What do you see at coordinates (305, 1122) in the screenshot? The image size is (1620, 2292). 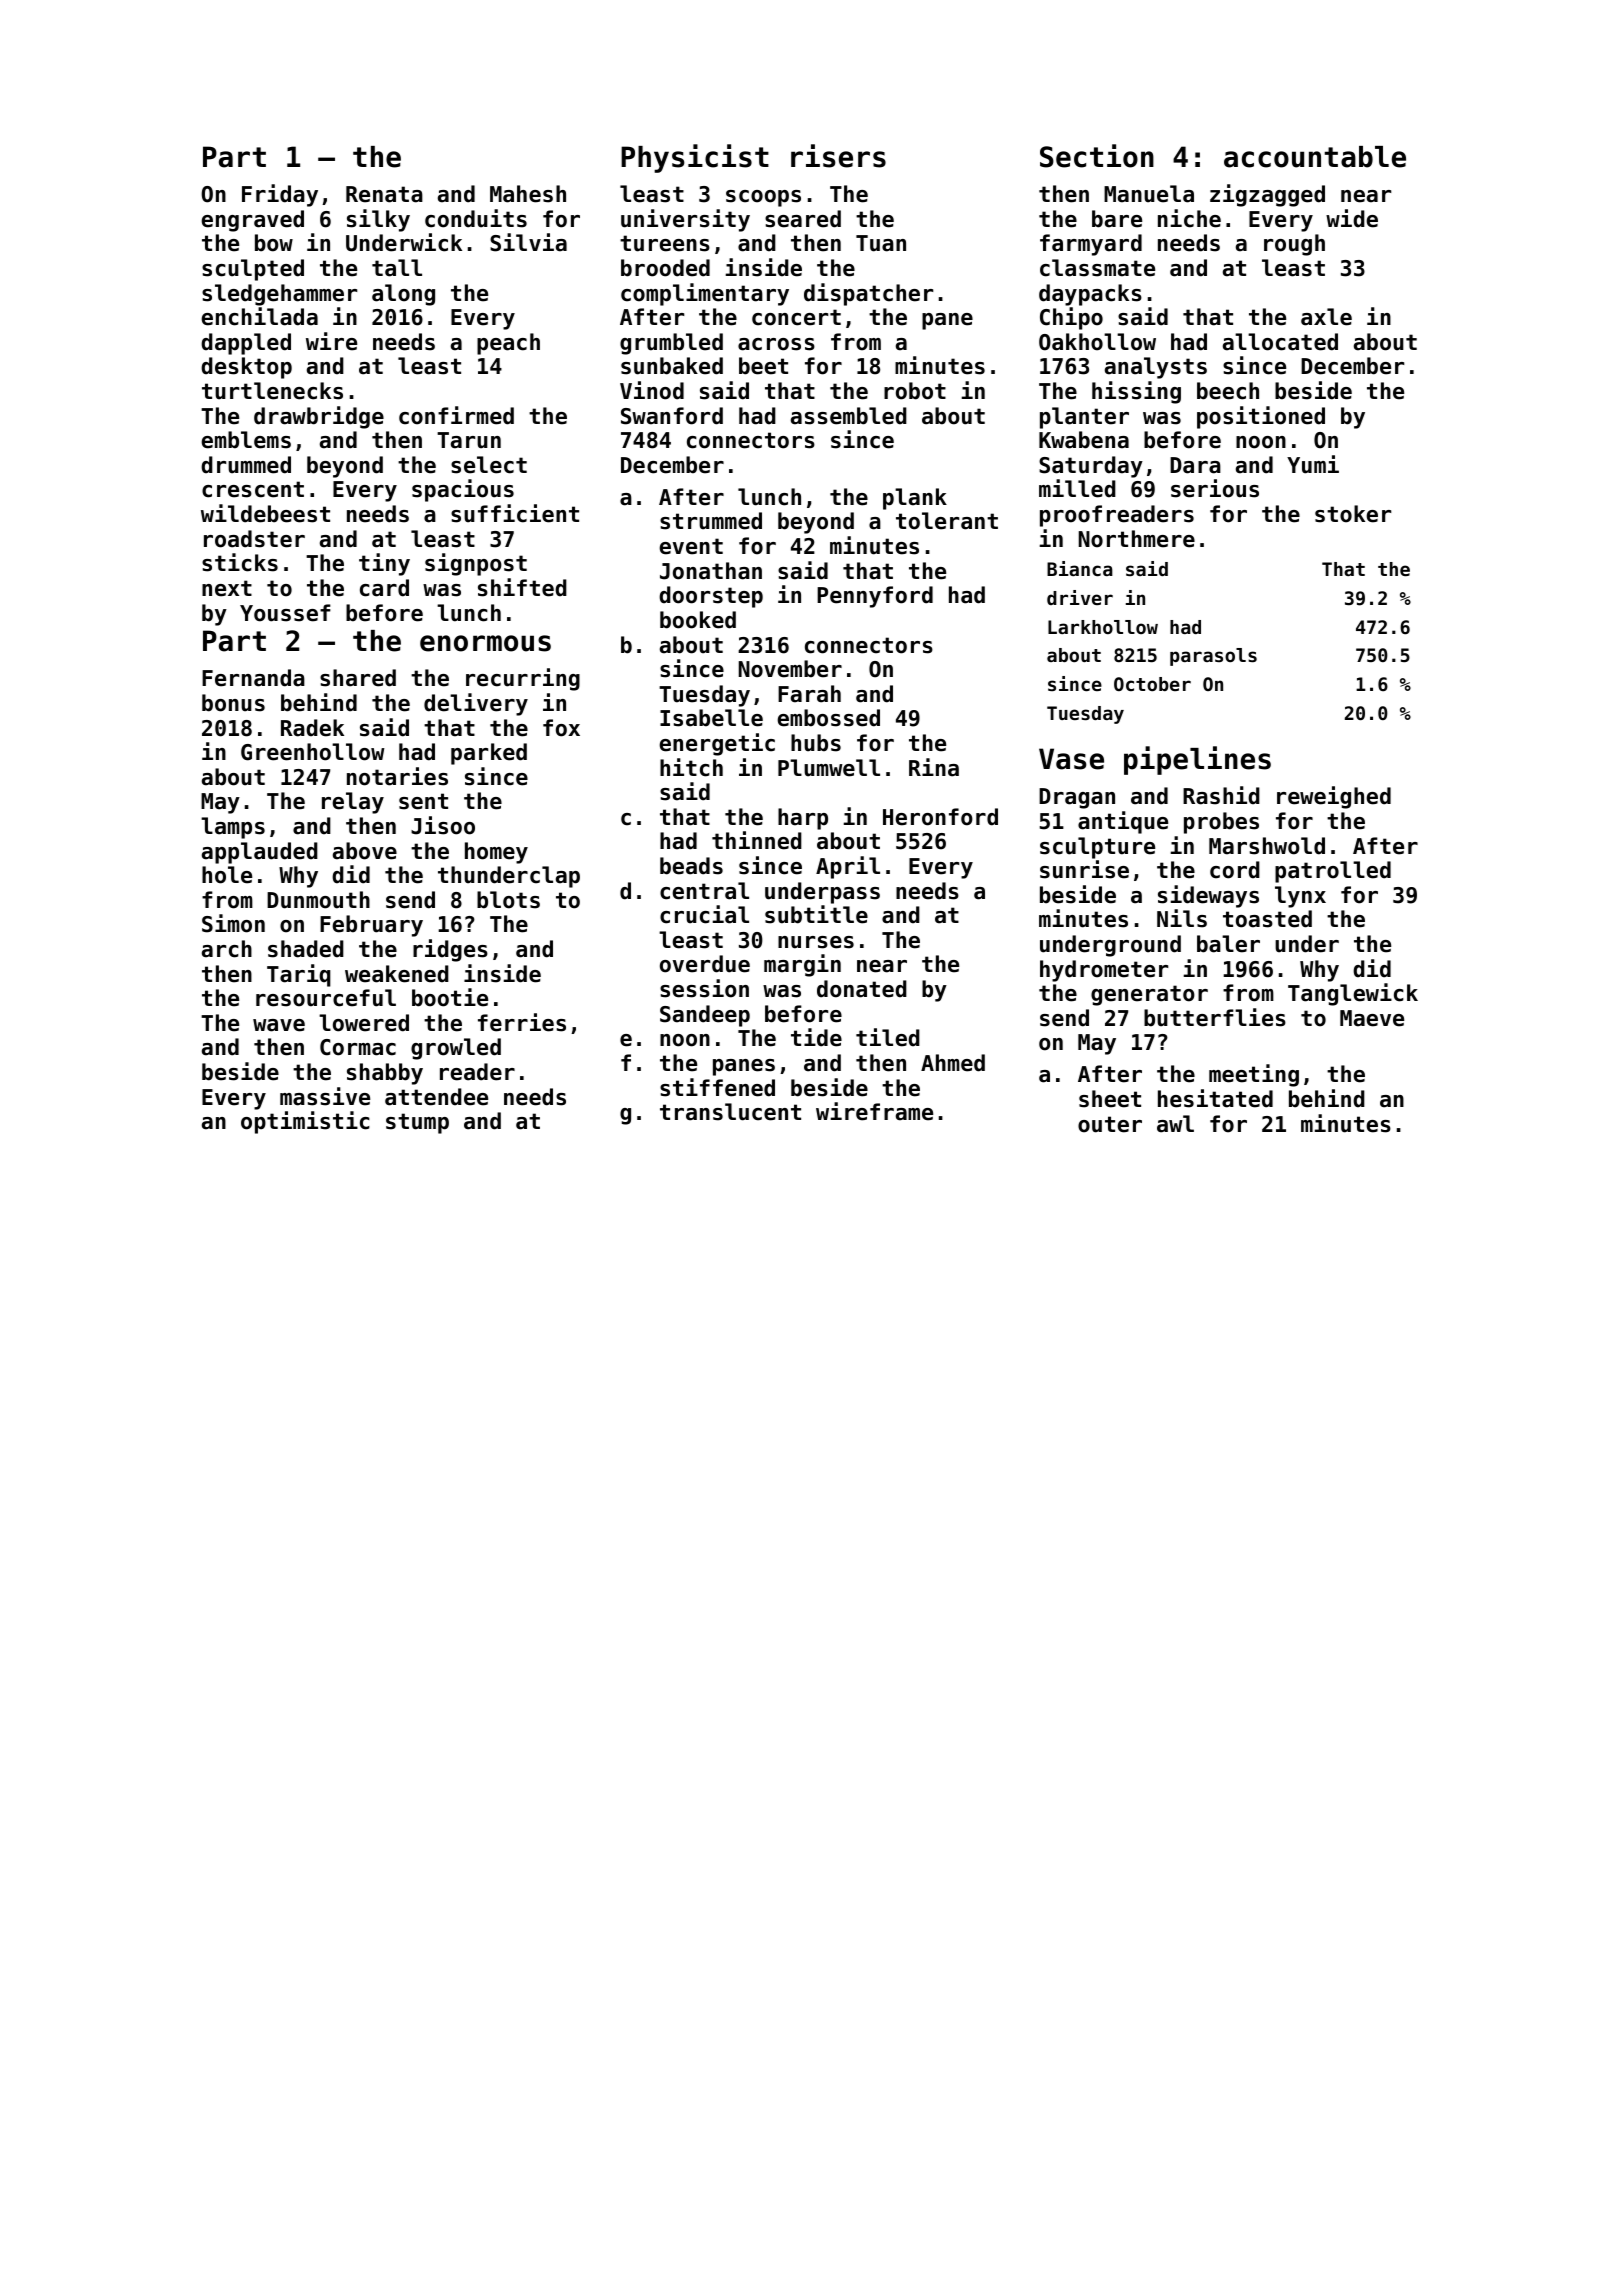 I see `optimistic` at bounding box center [305, 1122].
